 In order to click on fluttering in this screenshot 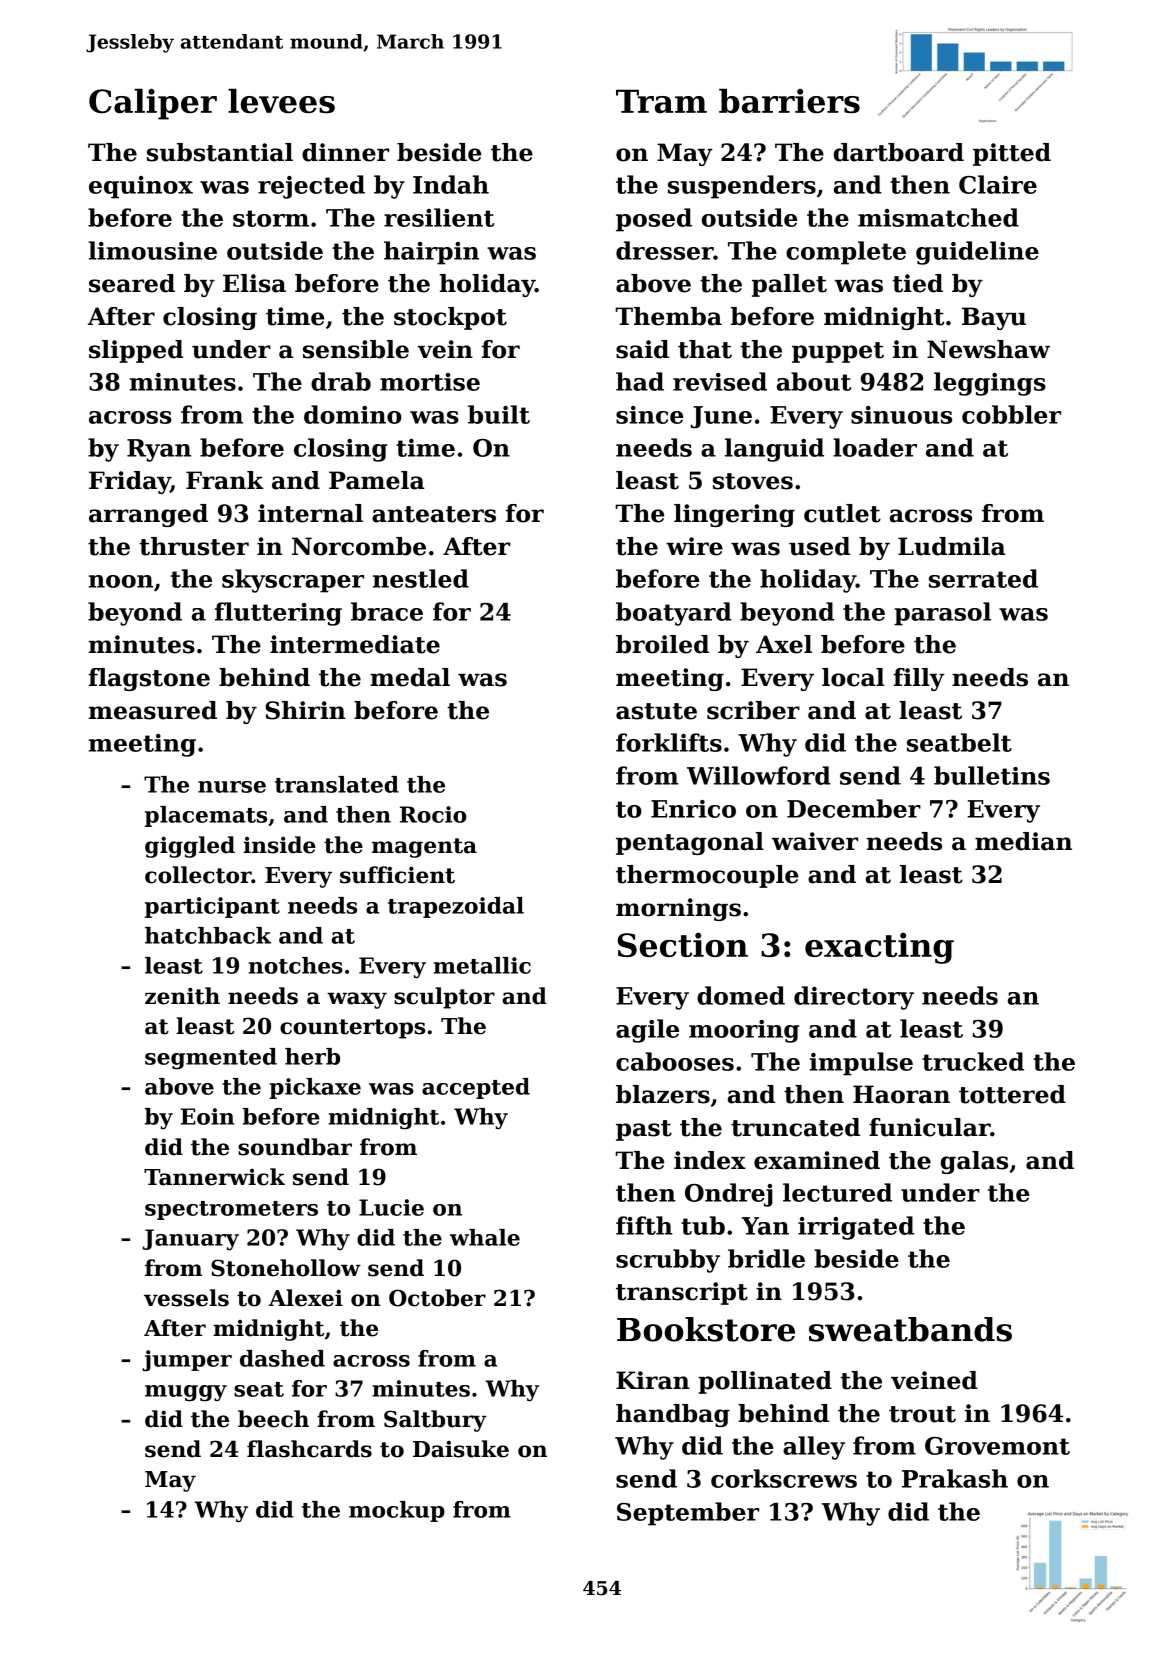, I will do `click(278, 614)`.
